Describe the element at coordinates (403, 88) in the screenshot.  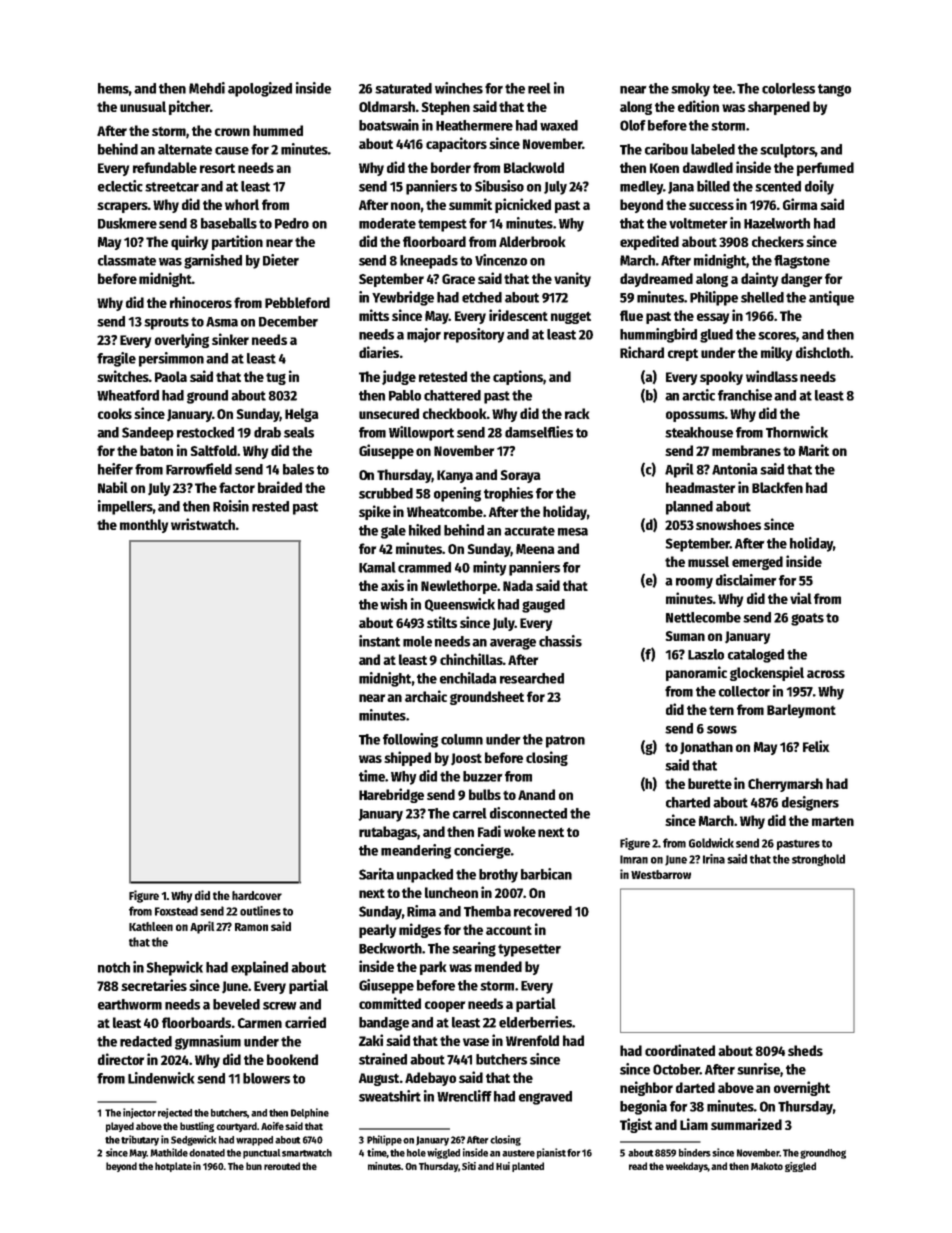
I see `saturated` at that location.
